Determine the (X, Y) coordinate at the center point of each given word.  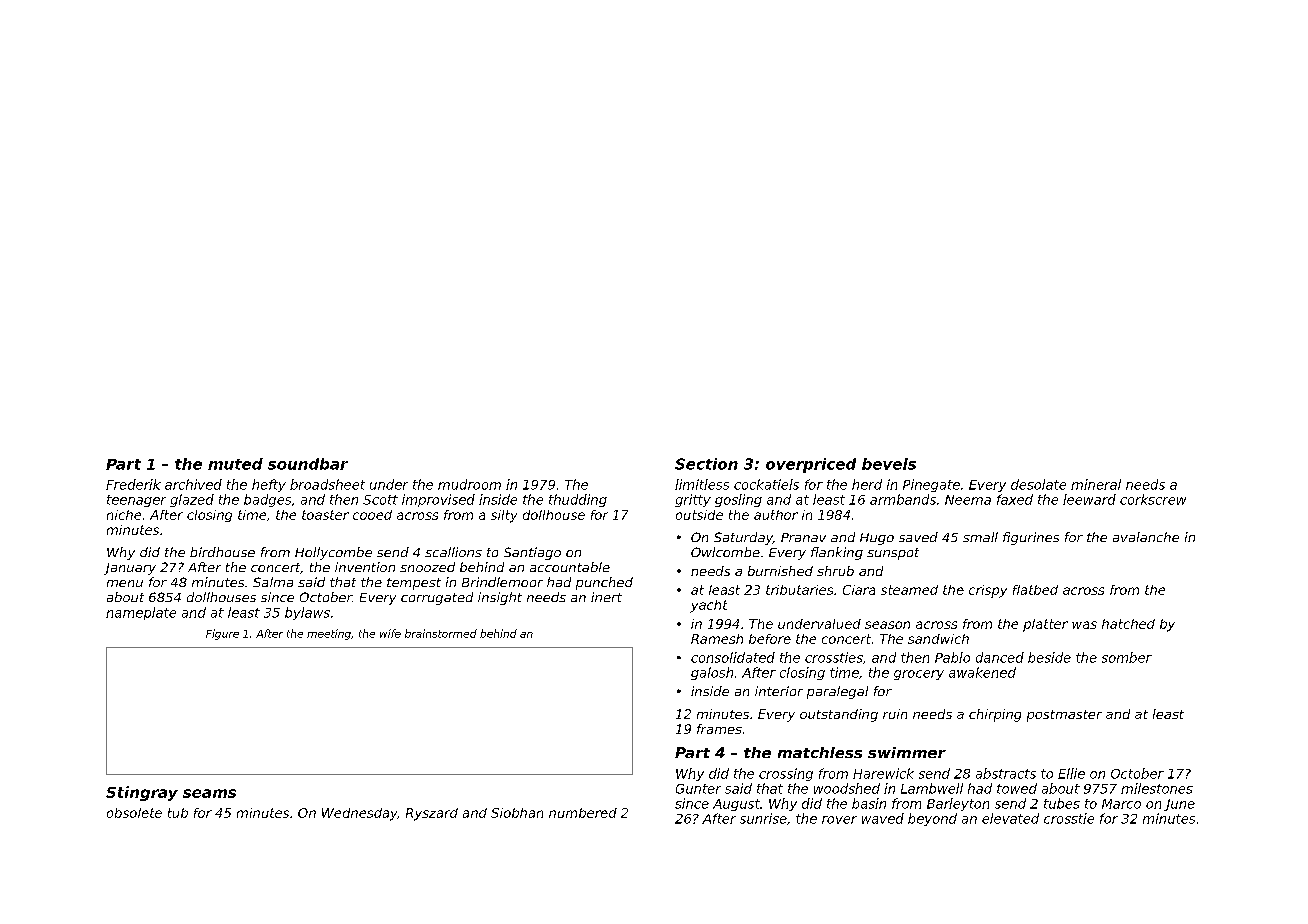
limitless (702, 484)
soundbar (308, 464)
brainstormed (441, 633)
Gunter (698, 789)
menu (125, 583)
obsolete (134, 813)
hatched (1128, 624)
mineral (1096, 484)
